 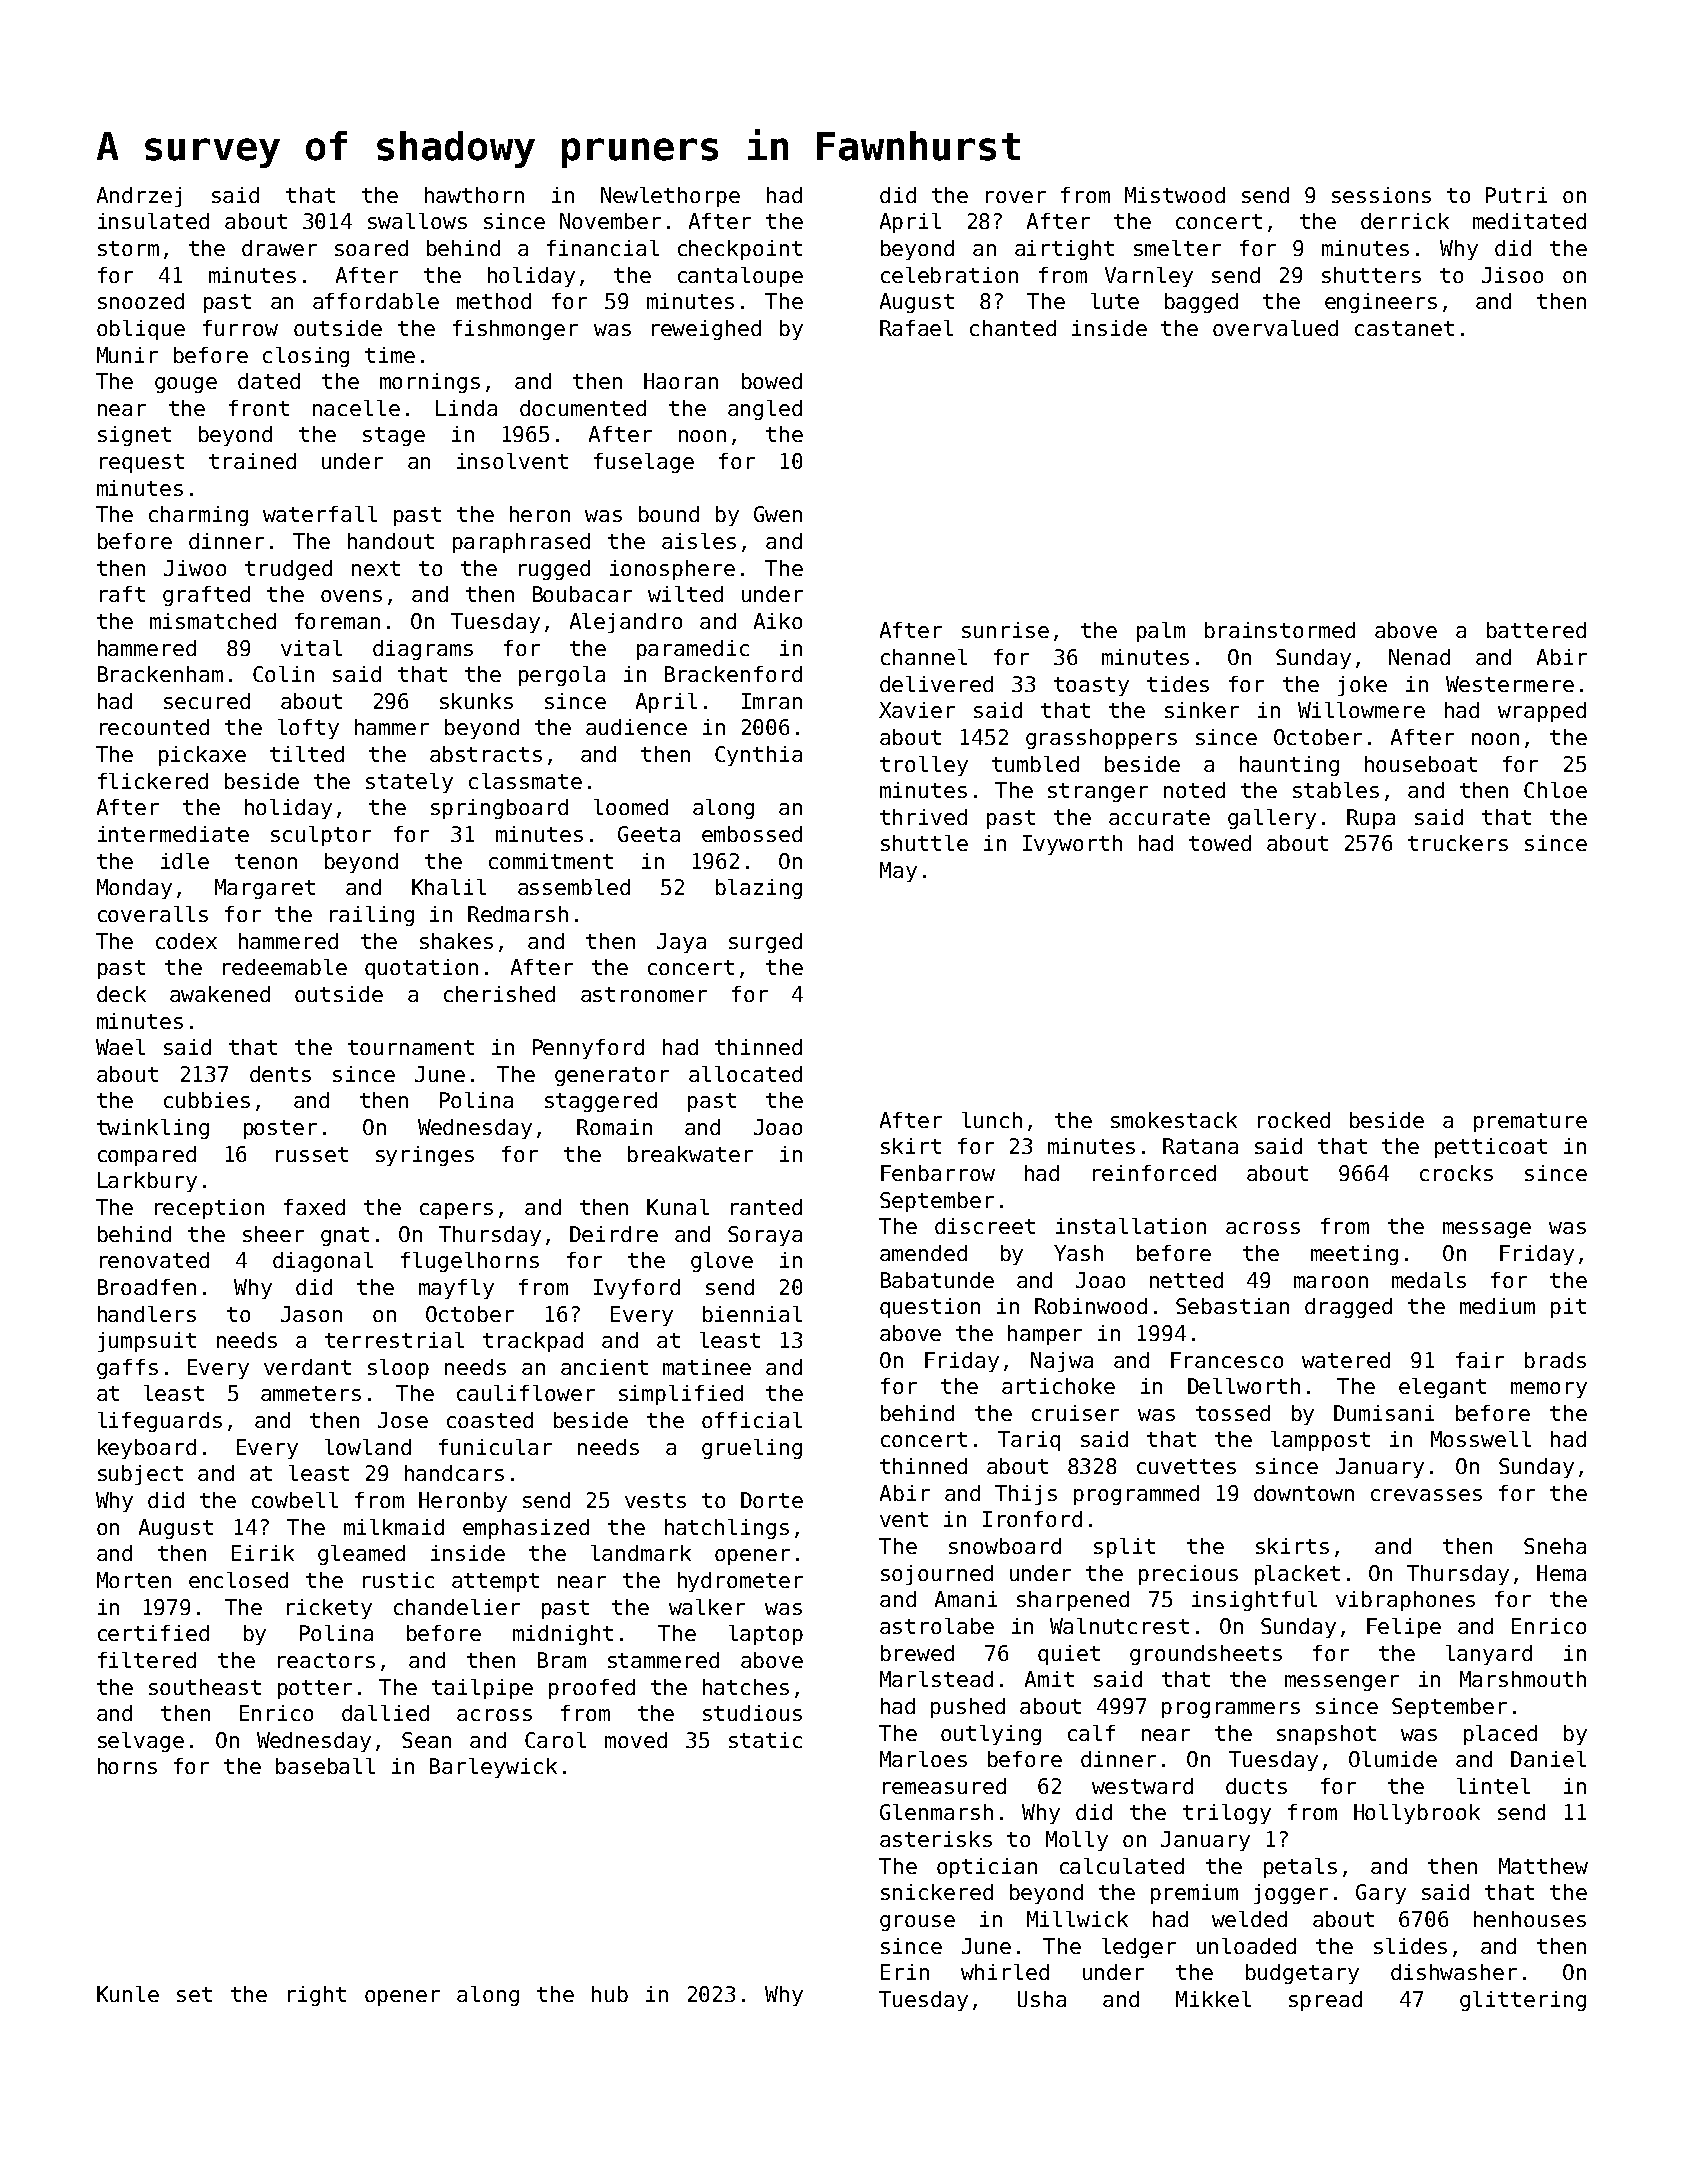 What do you see at coordinates (1275, 328) in the screenshot?
I see `overvalued` at bounding box center [1275, 328].
